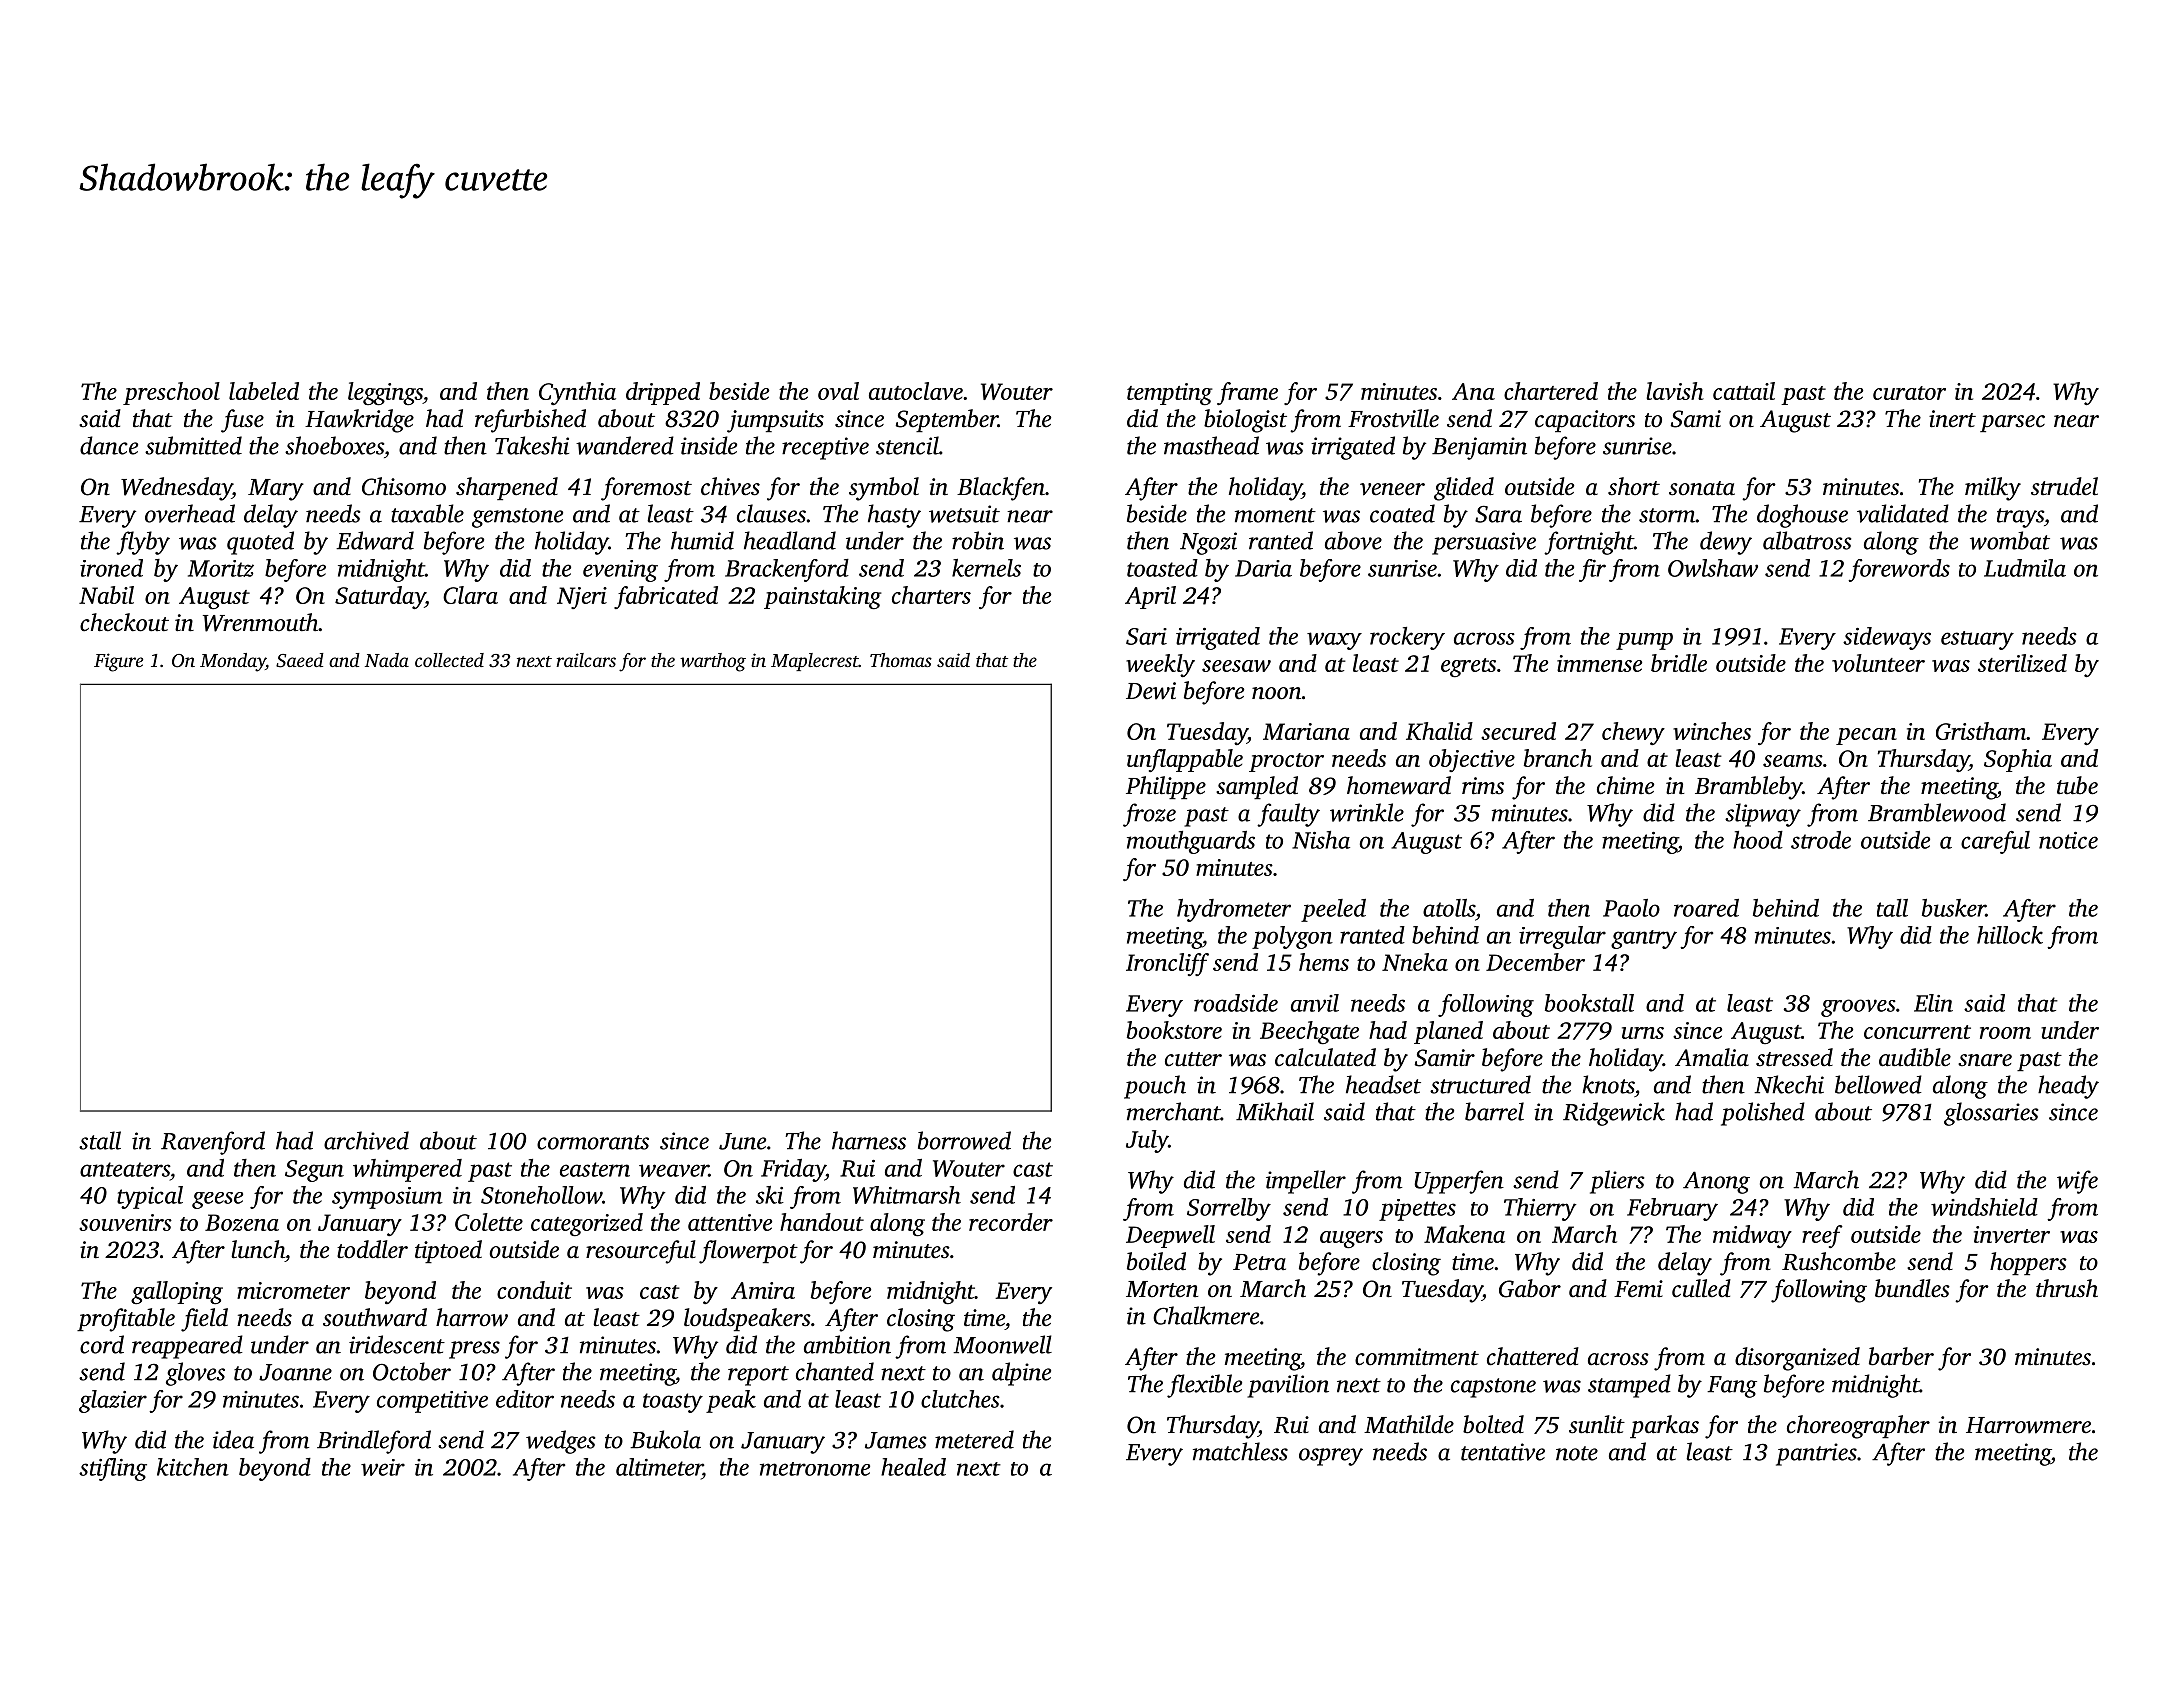 The width and height of the document is (2178, 1683). What do you see at coordinates (1170, 394) in the document?
I see `tempting` at bounding box center [1170, 394].
